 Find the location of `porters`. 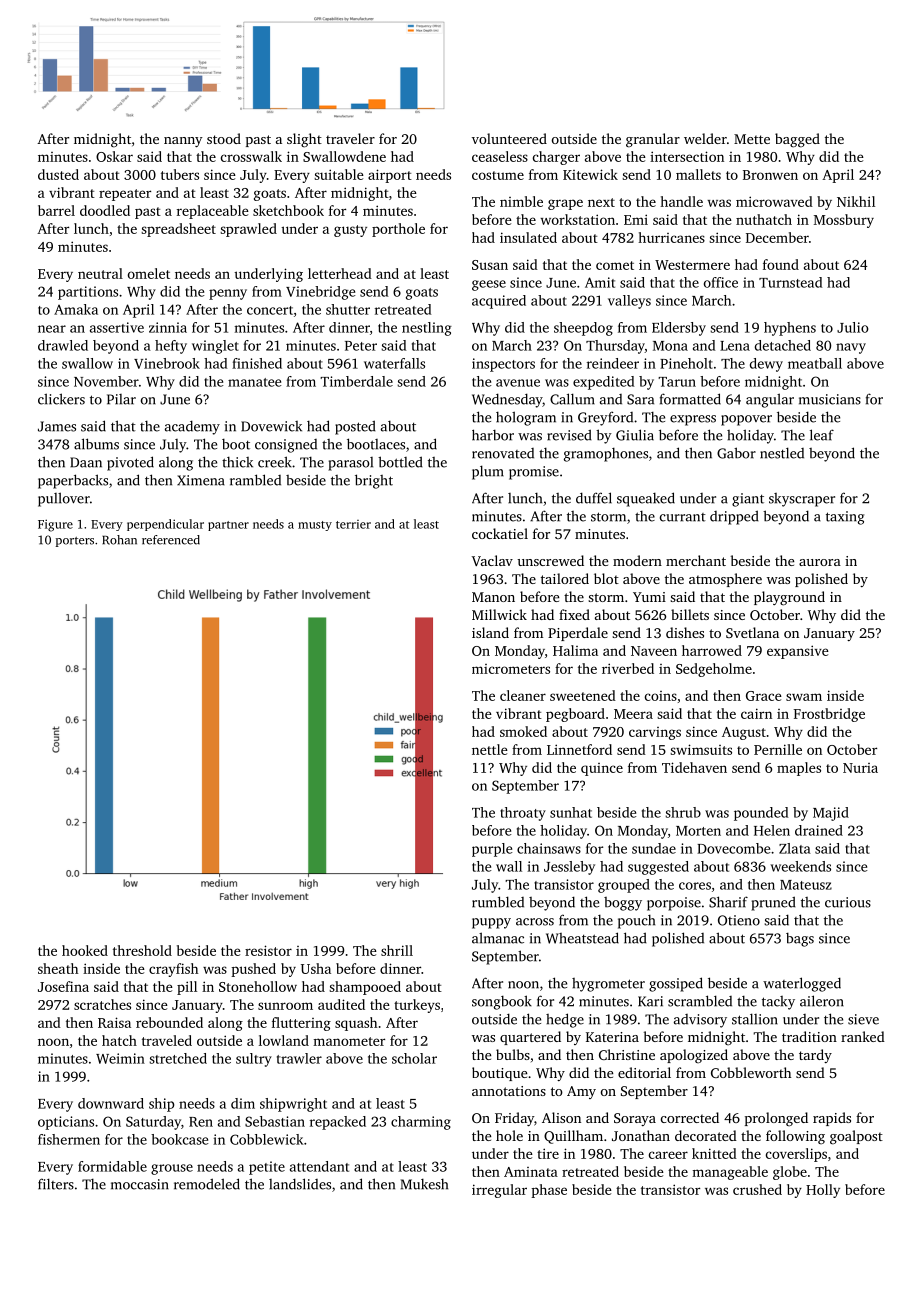

porters is located at coordinates (75, 542).
